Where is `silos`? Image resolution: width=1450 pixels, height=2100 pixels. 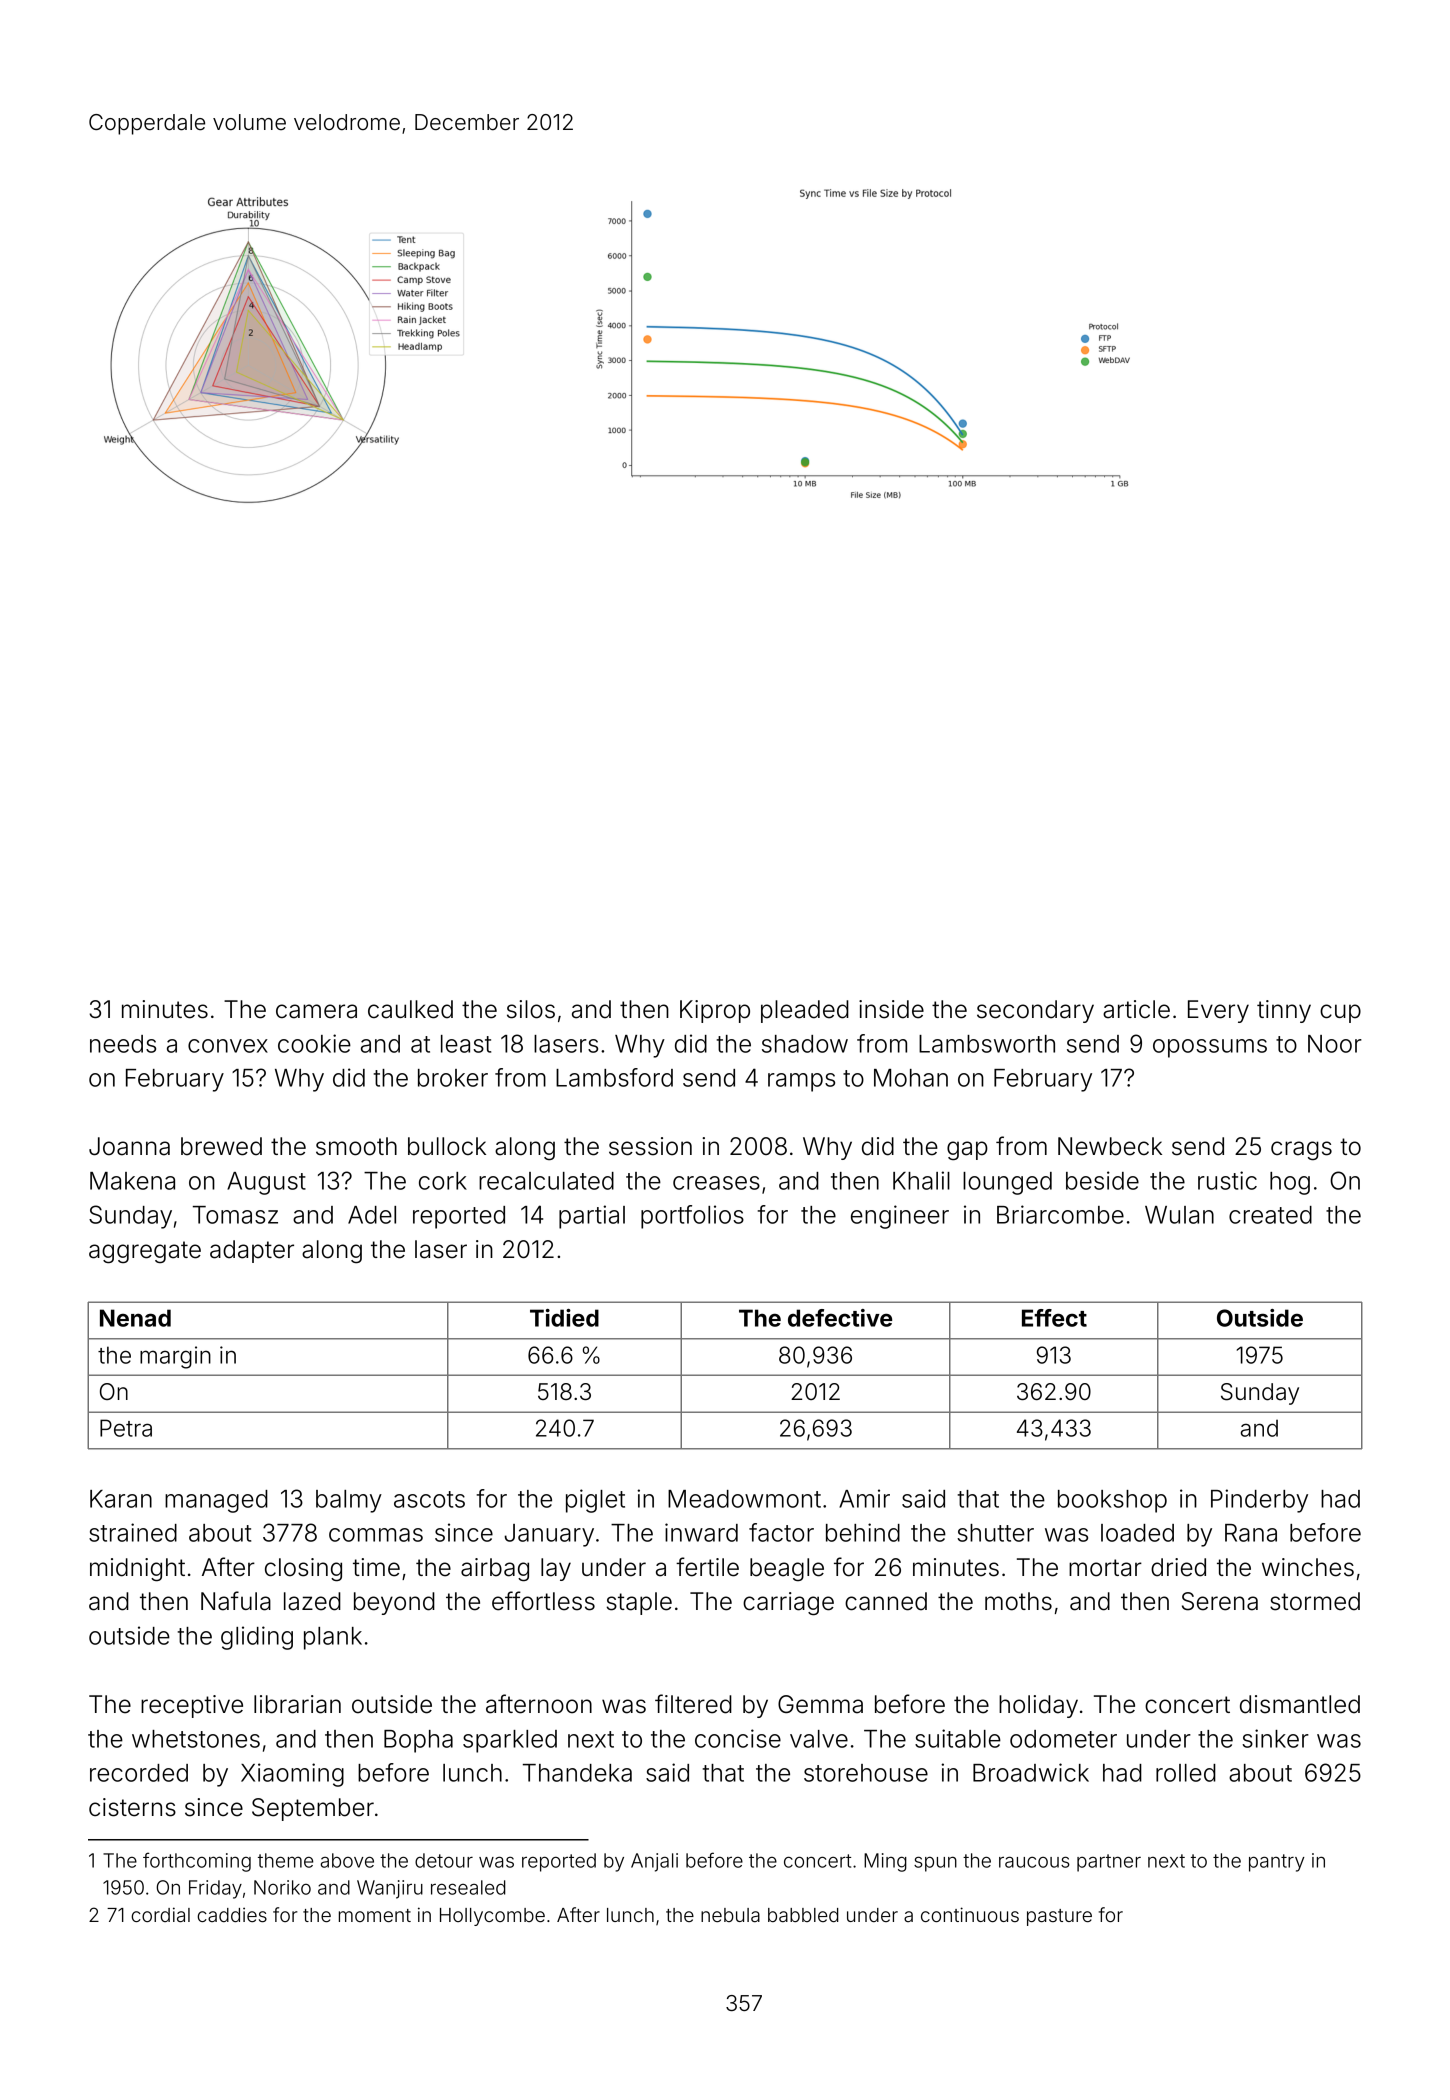 silos is located at coordinates (531, 1009).
